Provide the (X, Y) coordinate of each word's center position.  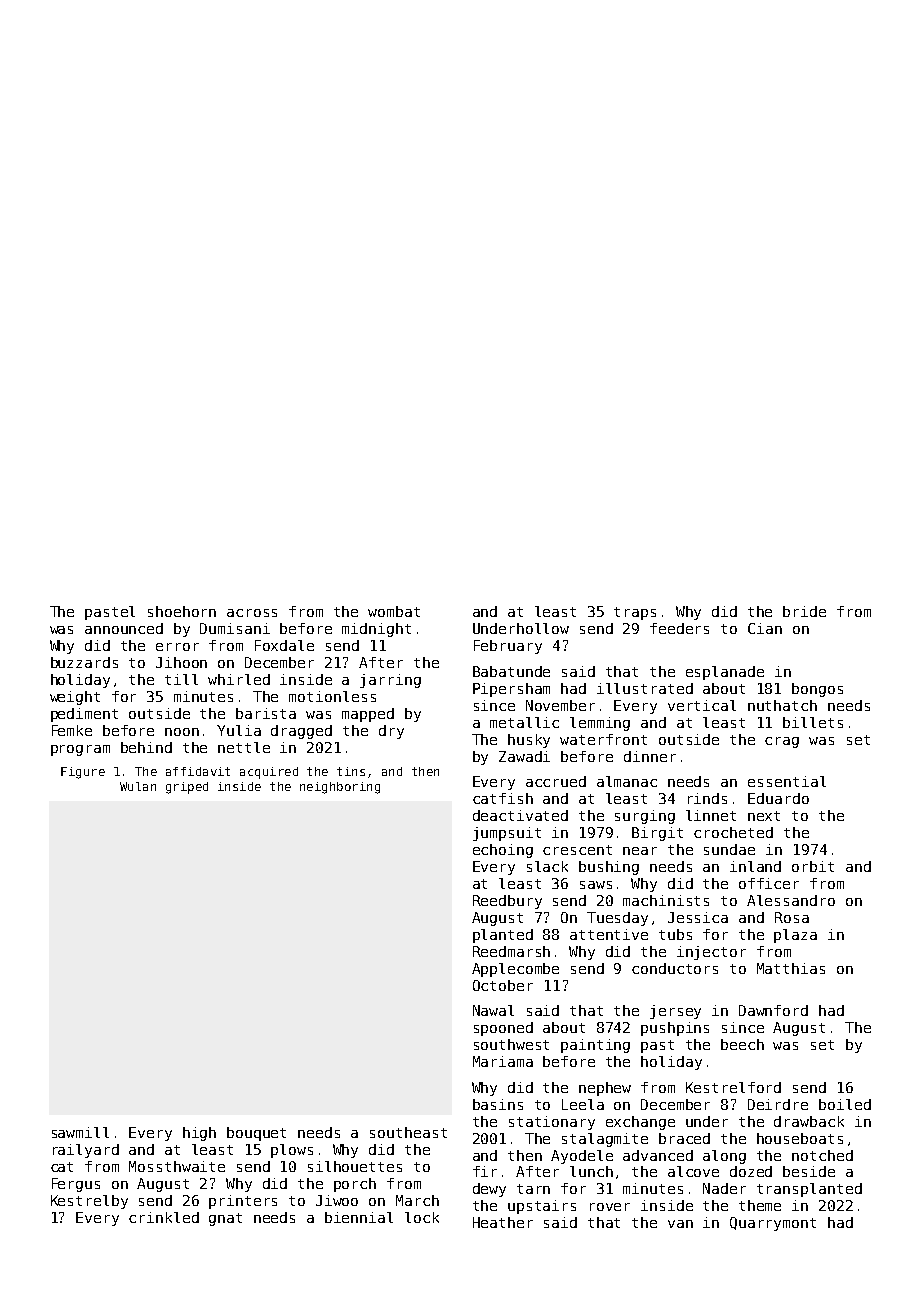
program (80, 750)
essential (787, 781)
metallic (524, 722)
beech (742, 1044)
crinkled (164, 1217)
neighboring (340, 788)
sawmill (80, 1132)
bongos (817, 690)
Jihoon (181, 662)
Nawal (493, 1010)
